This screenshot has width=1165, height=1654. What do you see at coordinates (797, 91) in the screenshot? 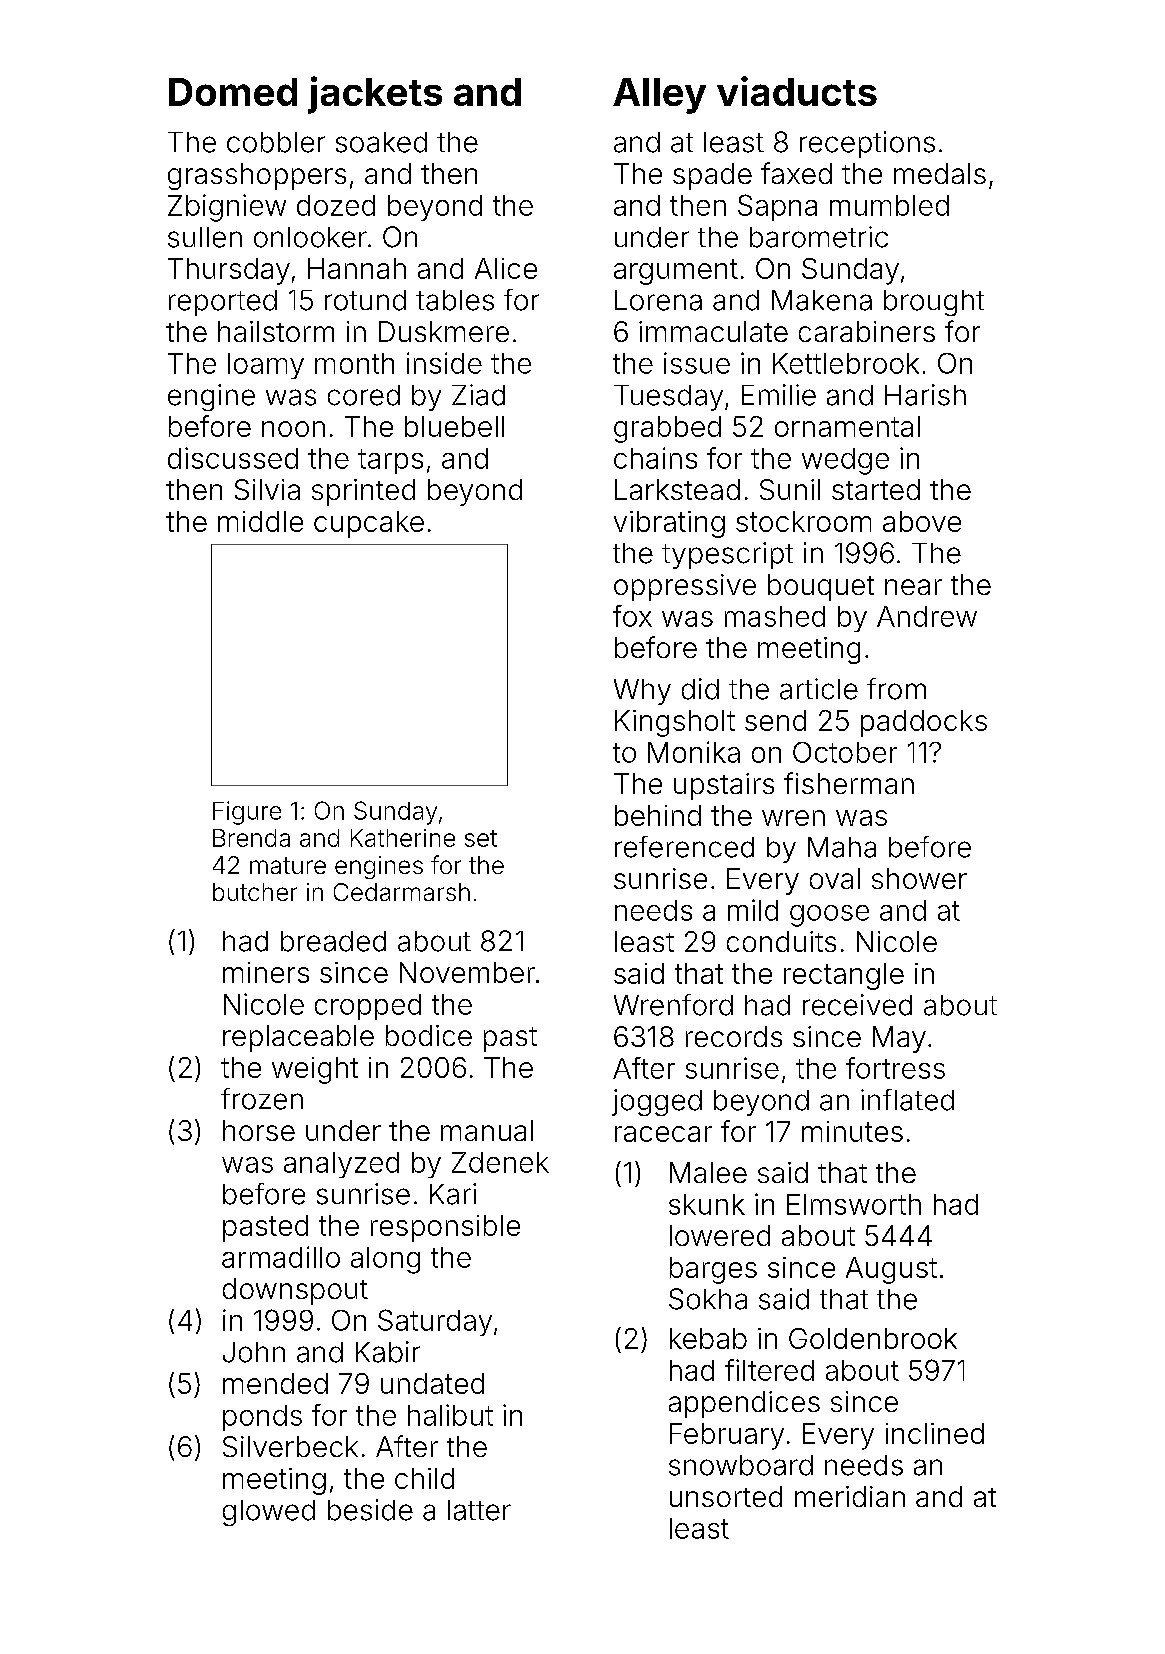
I see `viaducts` at bounding box center [797, 91].
